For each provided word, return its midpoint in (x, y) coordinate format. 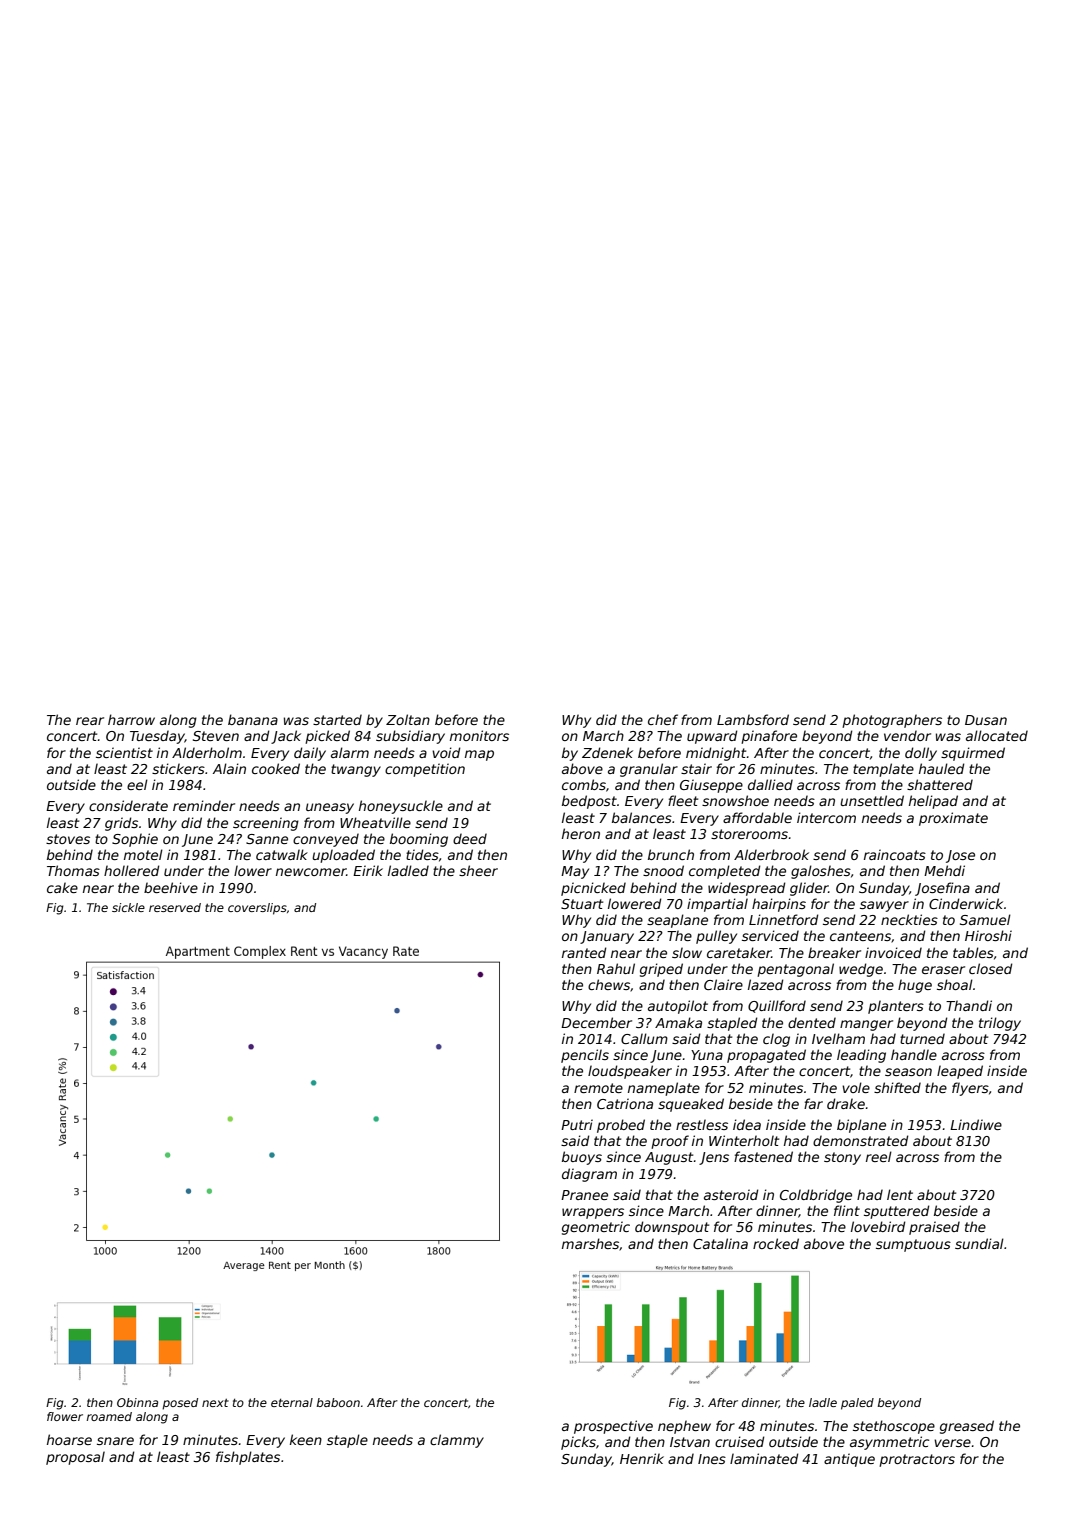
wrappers (593, 1213)
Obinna (137, 1402)
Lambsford (753, 719)
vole (856, 1087)
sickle (128, 907)
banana (253, 719)
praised (934, 1228)
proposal (75, 1458)
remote (598, 1088)
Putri (577, 1124)
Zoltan (408, 719)
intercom (826, 817)
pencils (585, 1056)
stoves (68, 839)
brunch (671, 854)
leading (861, 1056)
